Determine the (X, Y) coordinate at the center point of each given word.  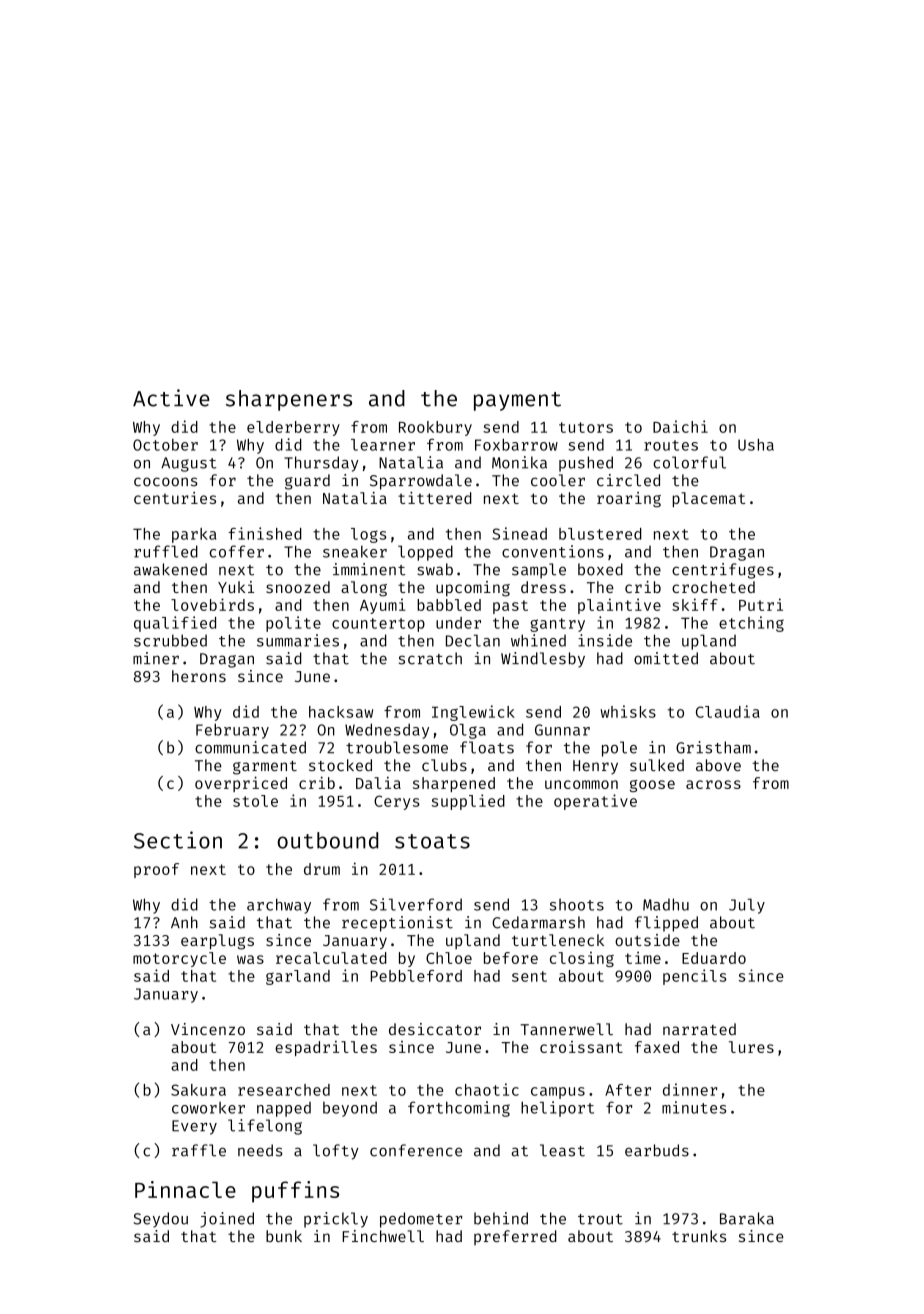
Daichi (680, 426)
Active (171, 398)
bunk (284, 1236)
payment (517, 401)
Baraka (747, 1218)
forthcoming (459, 1109)
